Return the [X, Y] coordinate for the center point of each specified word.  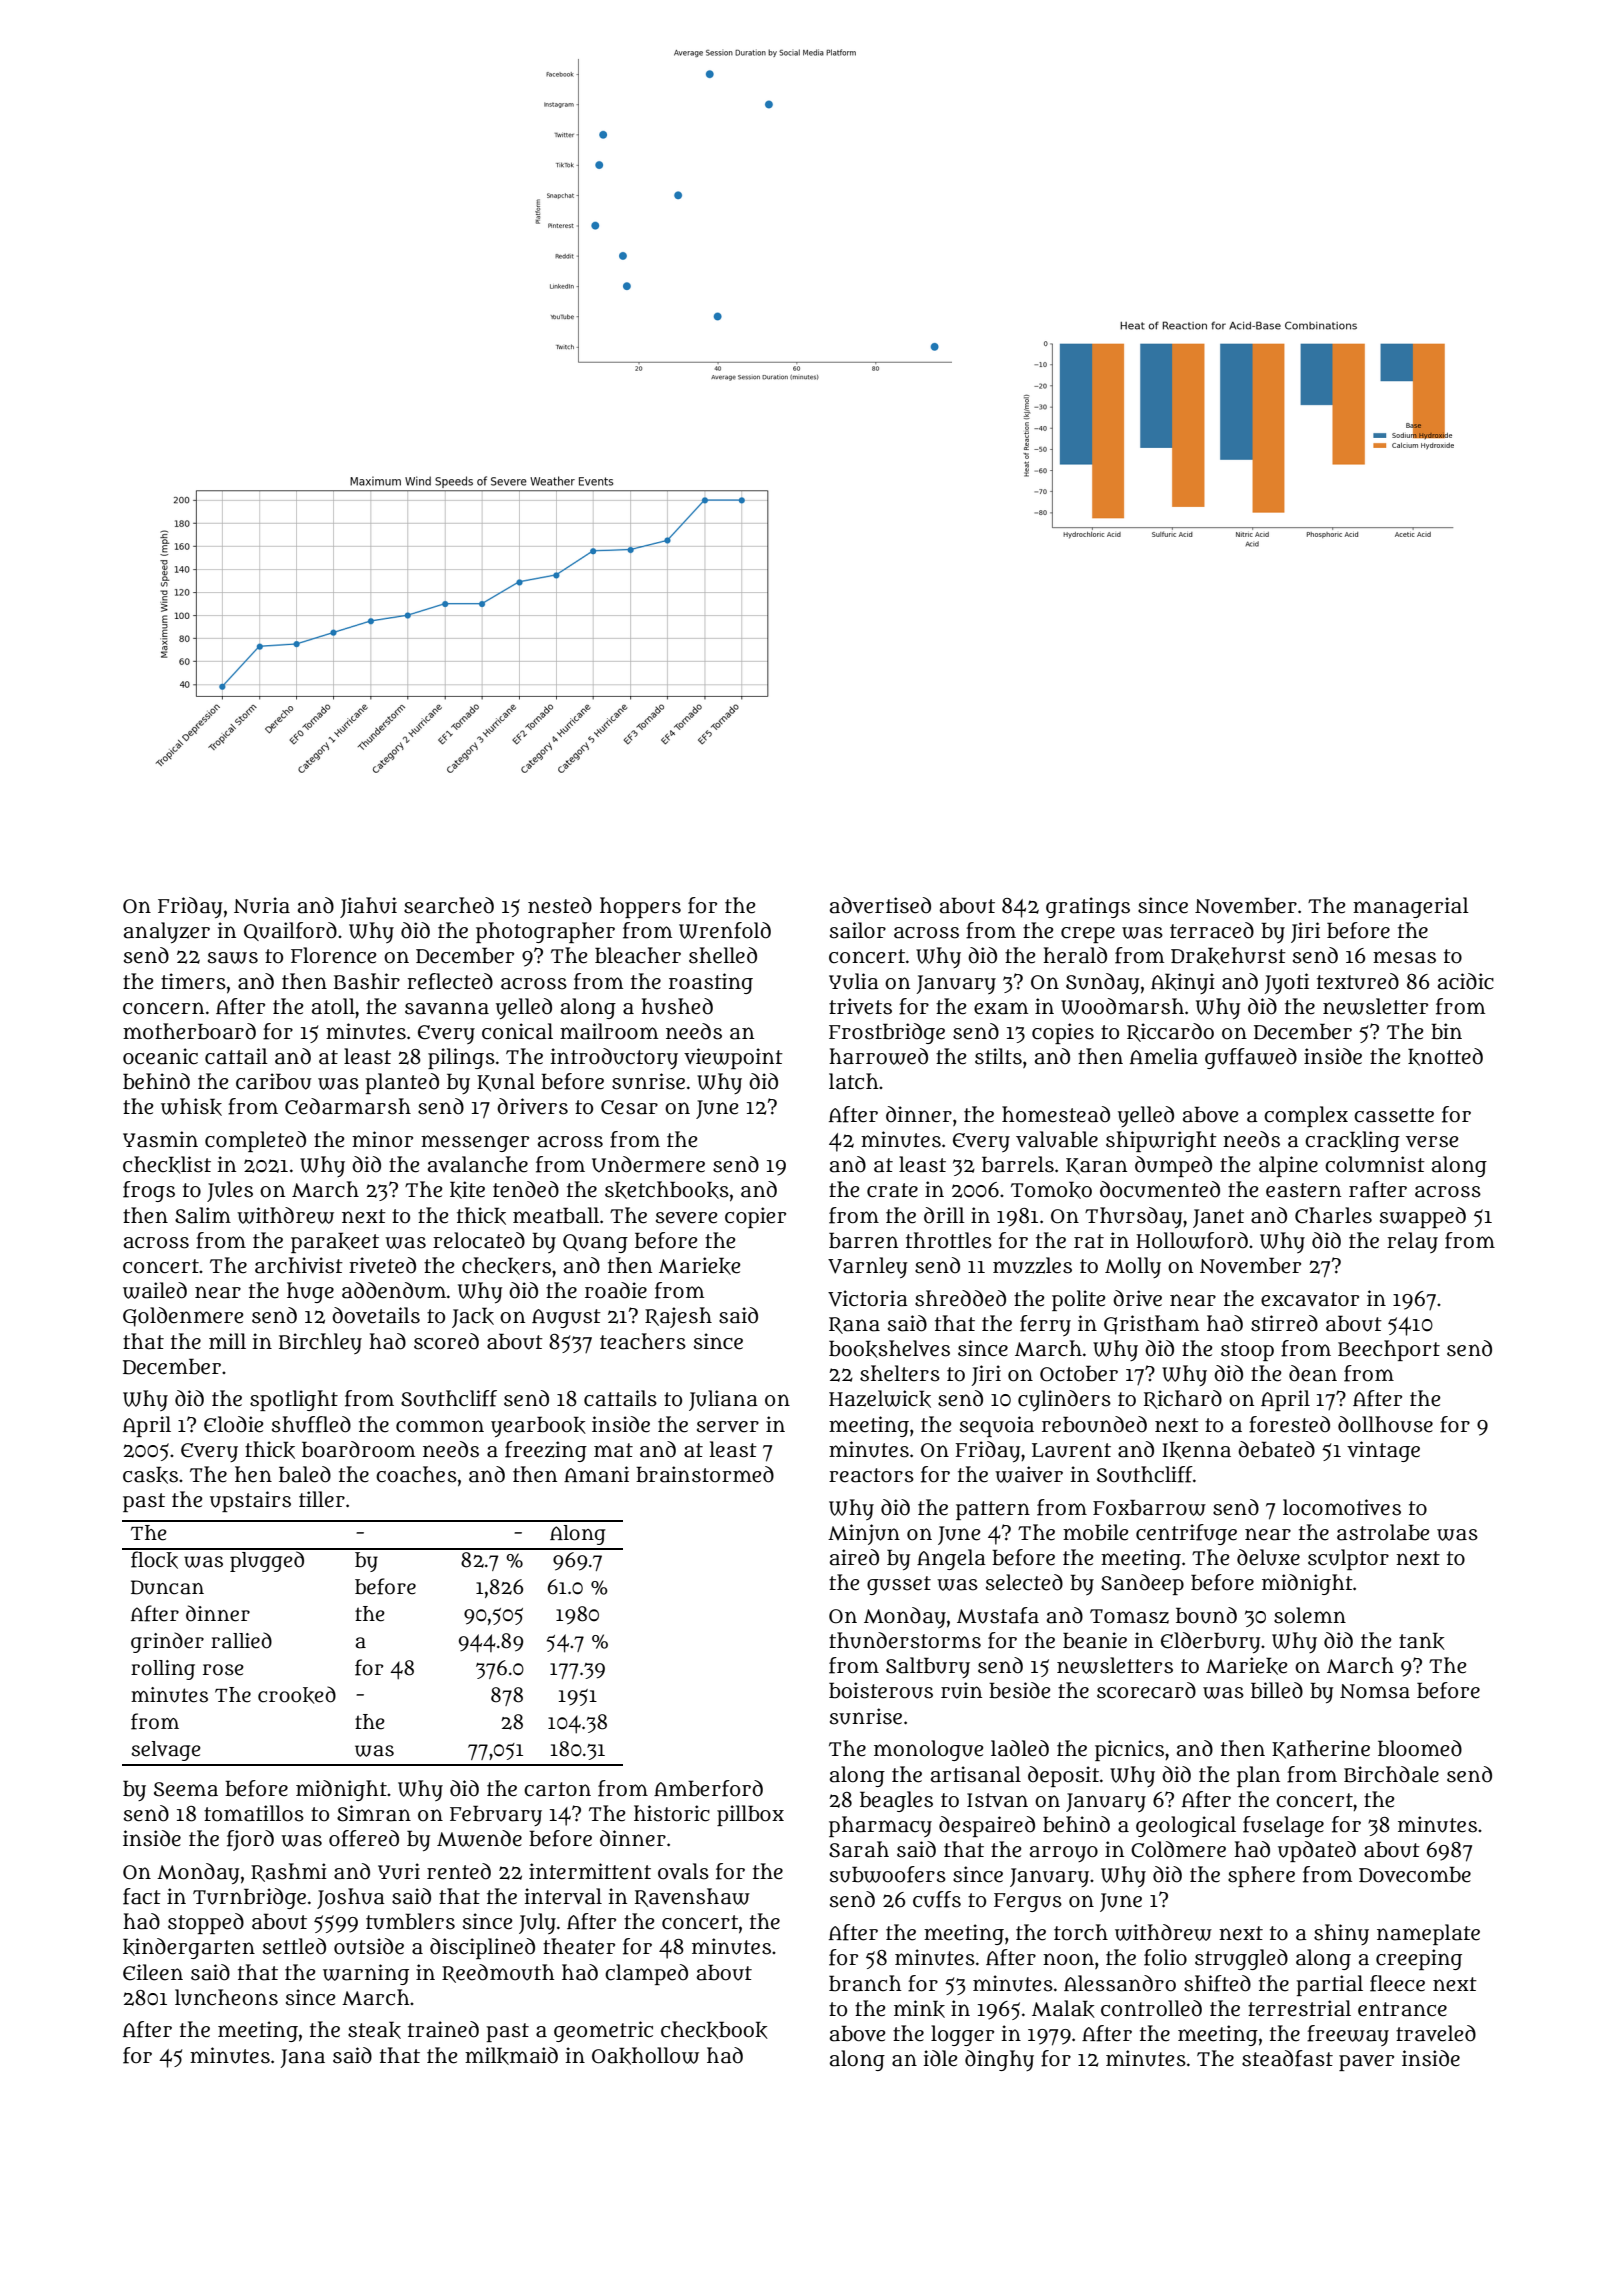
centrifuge [1186, 1534]
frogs [149, 1191]
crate [892, 1190]
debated [1276, 1449]
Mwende [479, 1838]
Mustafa [998, 1615]
